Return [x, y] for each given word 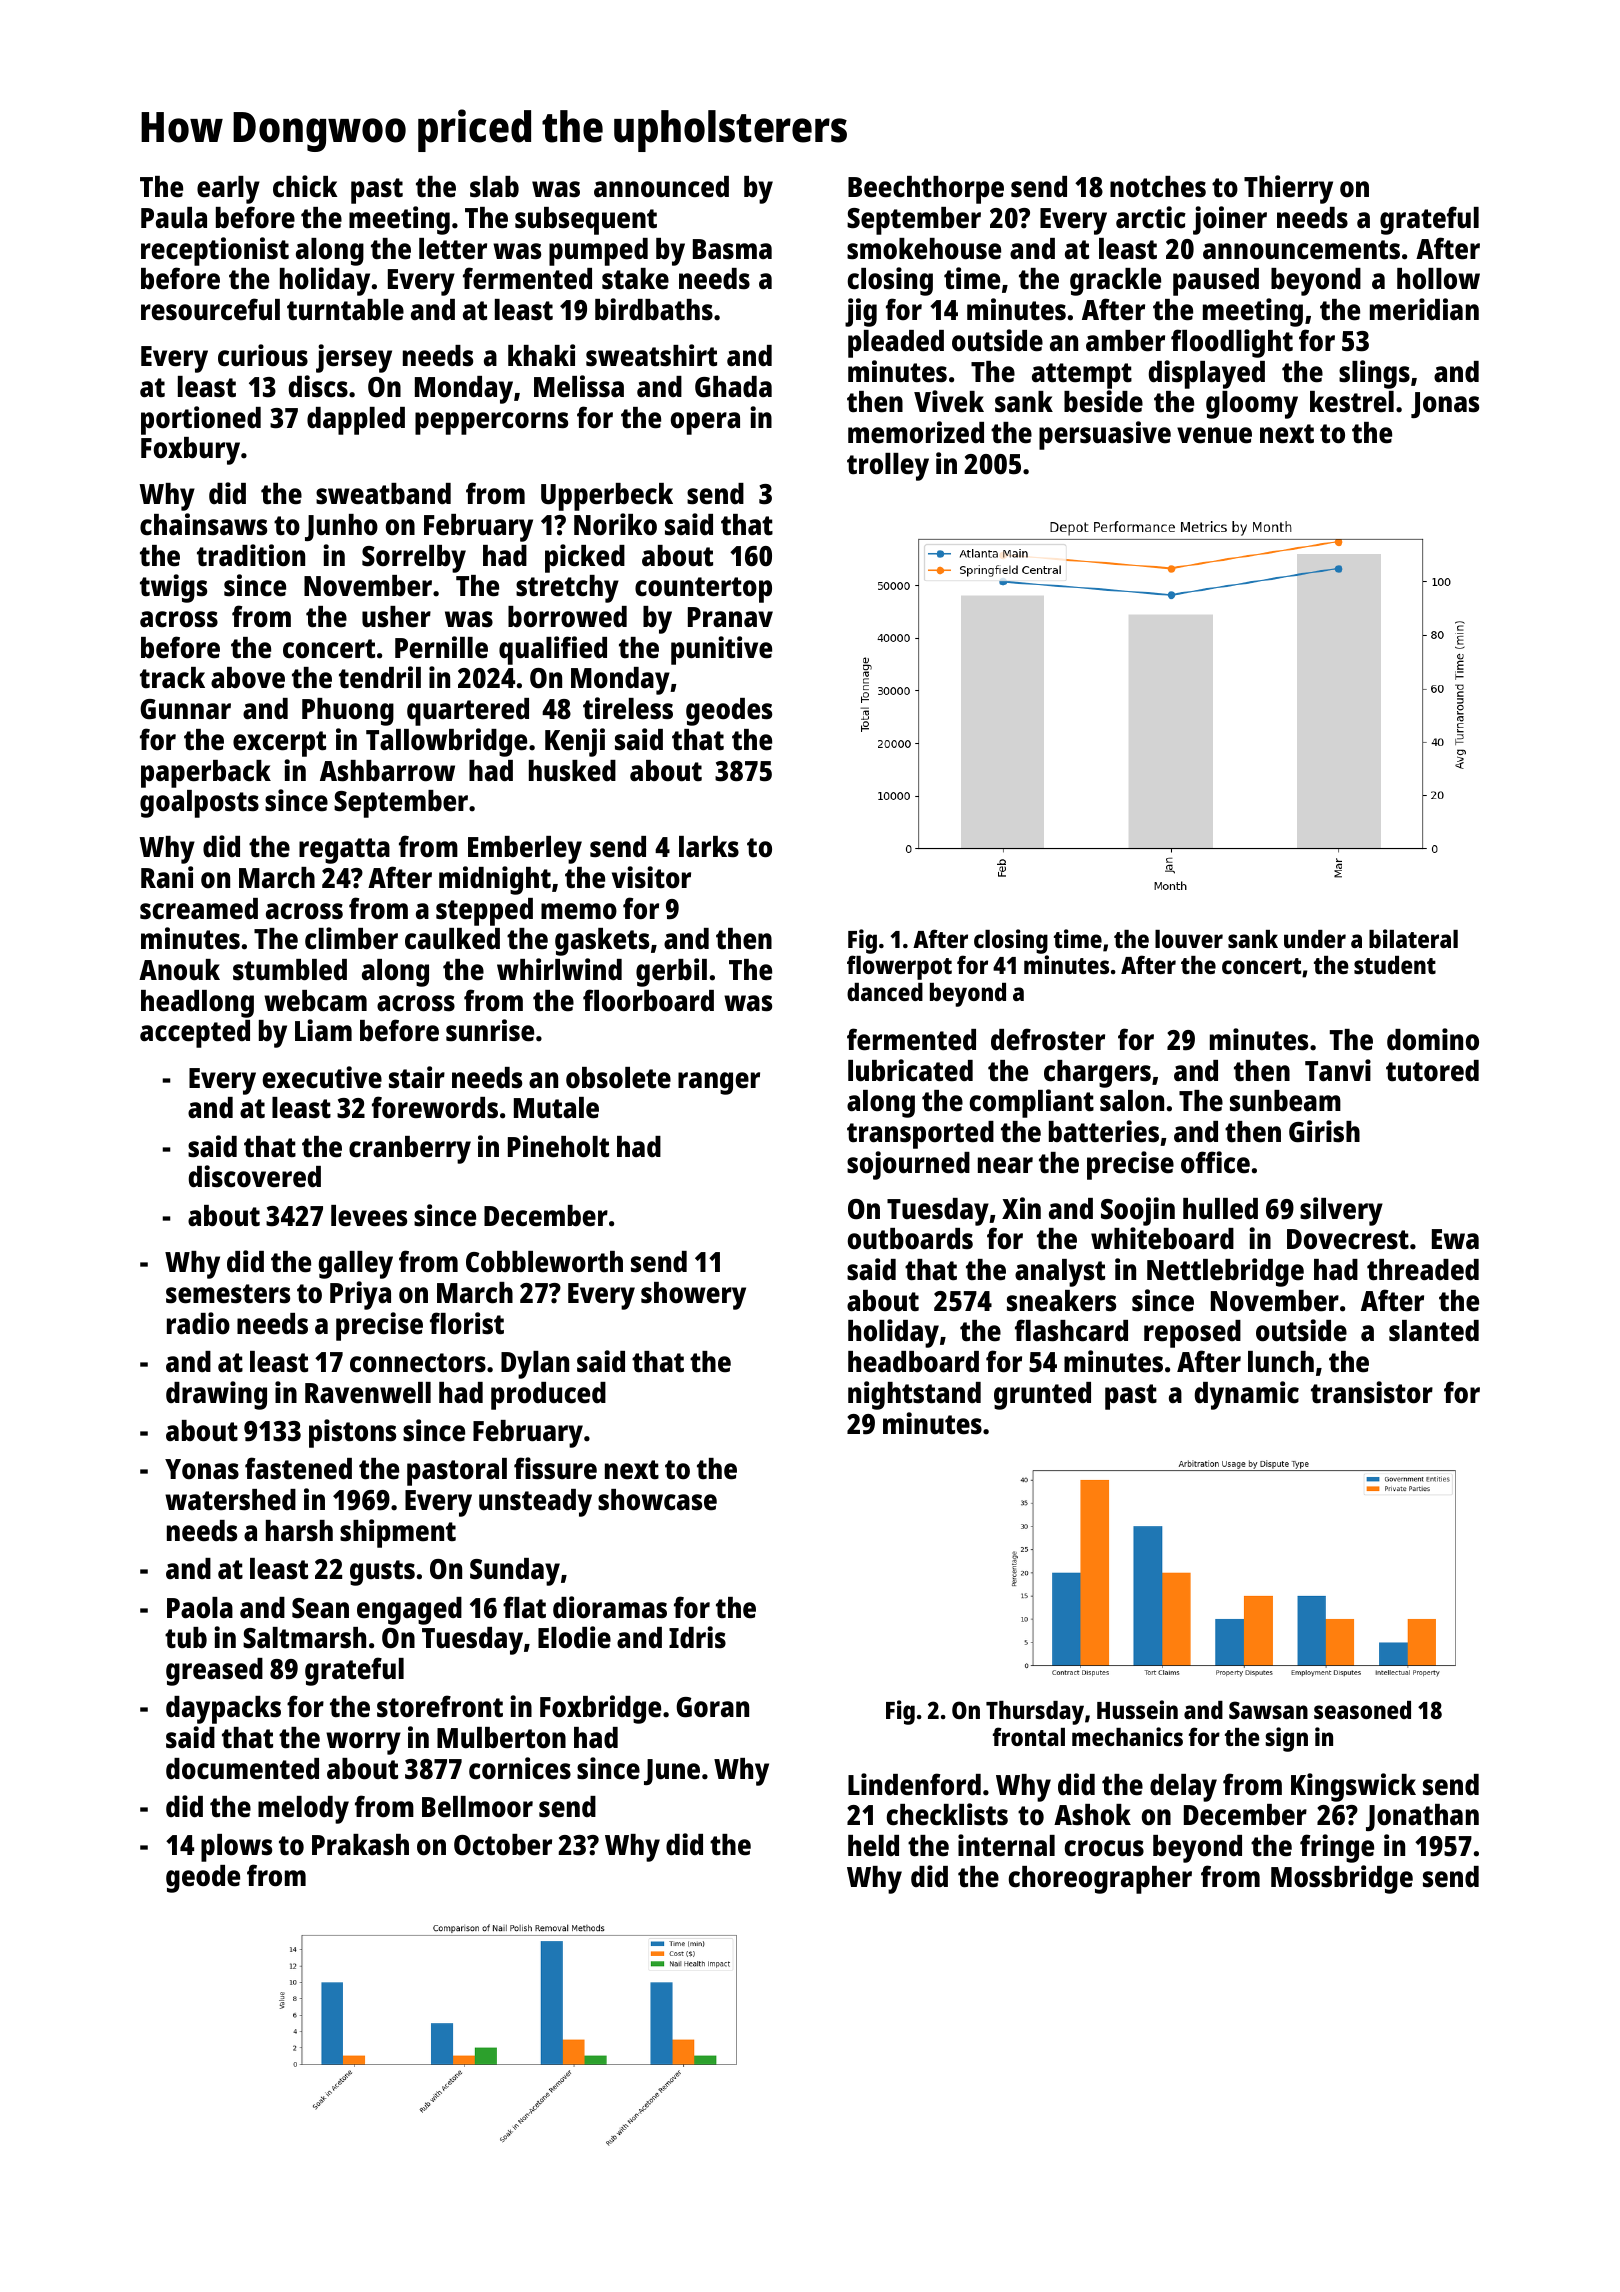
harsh [299, 1531]
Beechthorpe [926, 190]
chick [305, 186]
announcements [1301, 250]
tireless [628, 708]
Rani [167, 877]
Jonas [1445, 405]
